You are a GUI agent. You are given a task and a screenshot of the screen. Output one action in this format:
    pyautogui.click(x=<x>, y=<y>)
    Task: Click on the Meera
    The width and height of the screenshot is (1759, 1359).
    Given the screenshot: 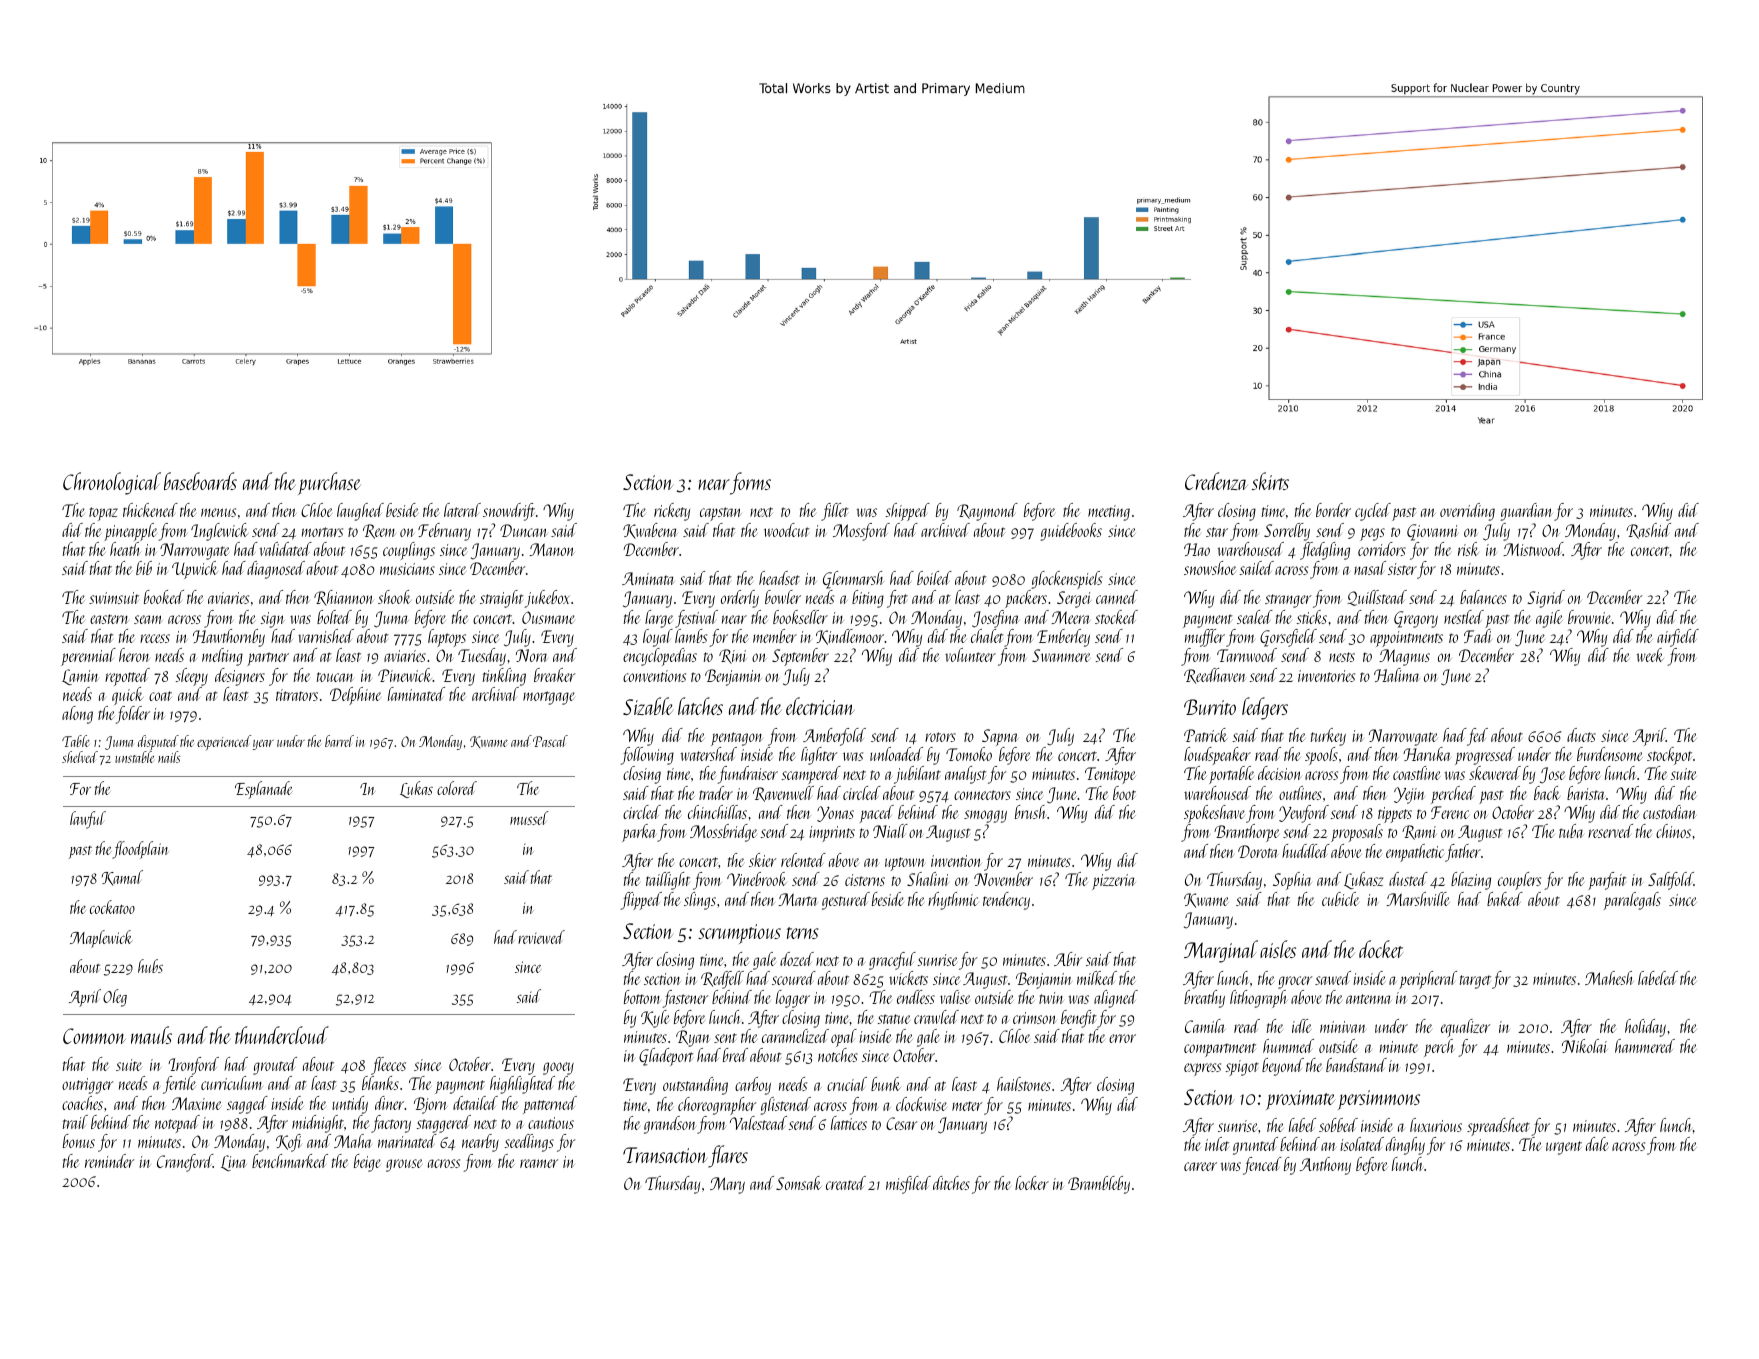 What is the action you would take?
    pyautogui.click(x=1071, y=617)
